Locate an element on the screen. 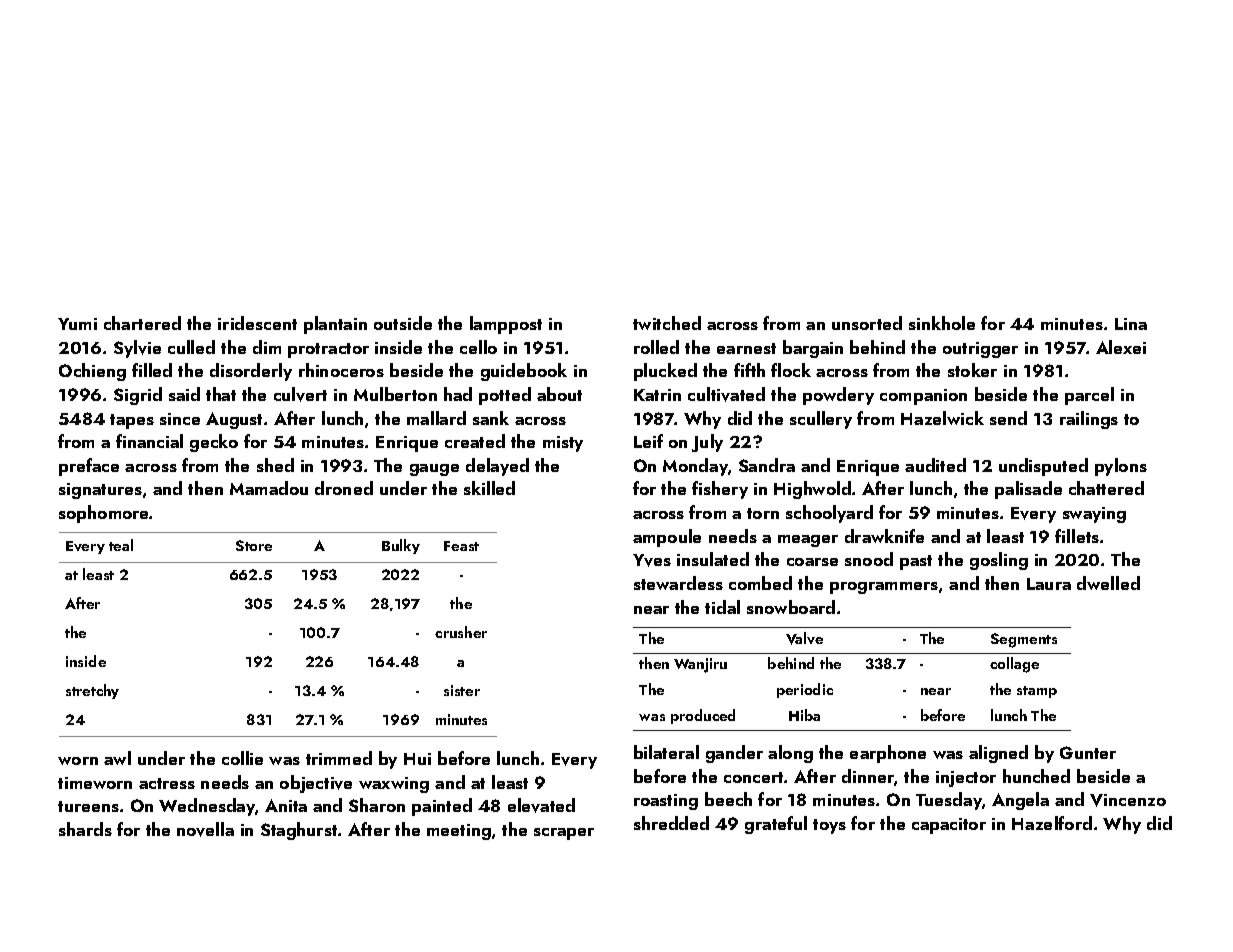 This screenshot has width=1233, height=952. produced is located at coordinates (703, 716).
